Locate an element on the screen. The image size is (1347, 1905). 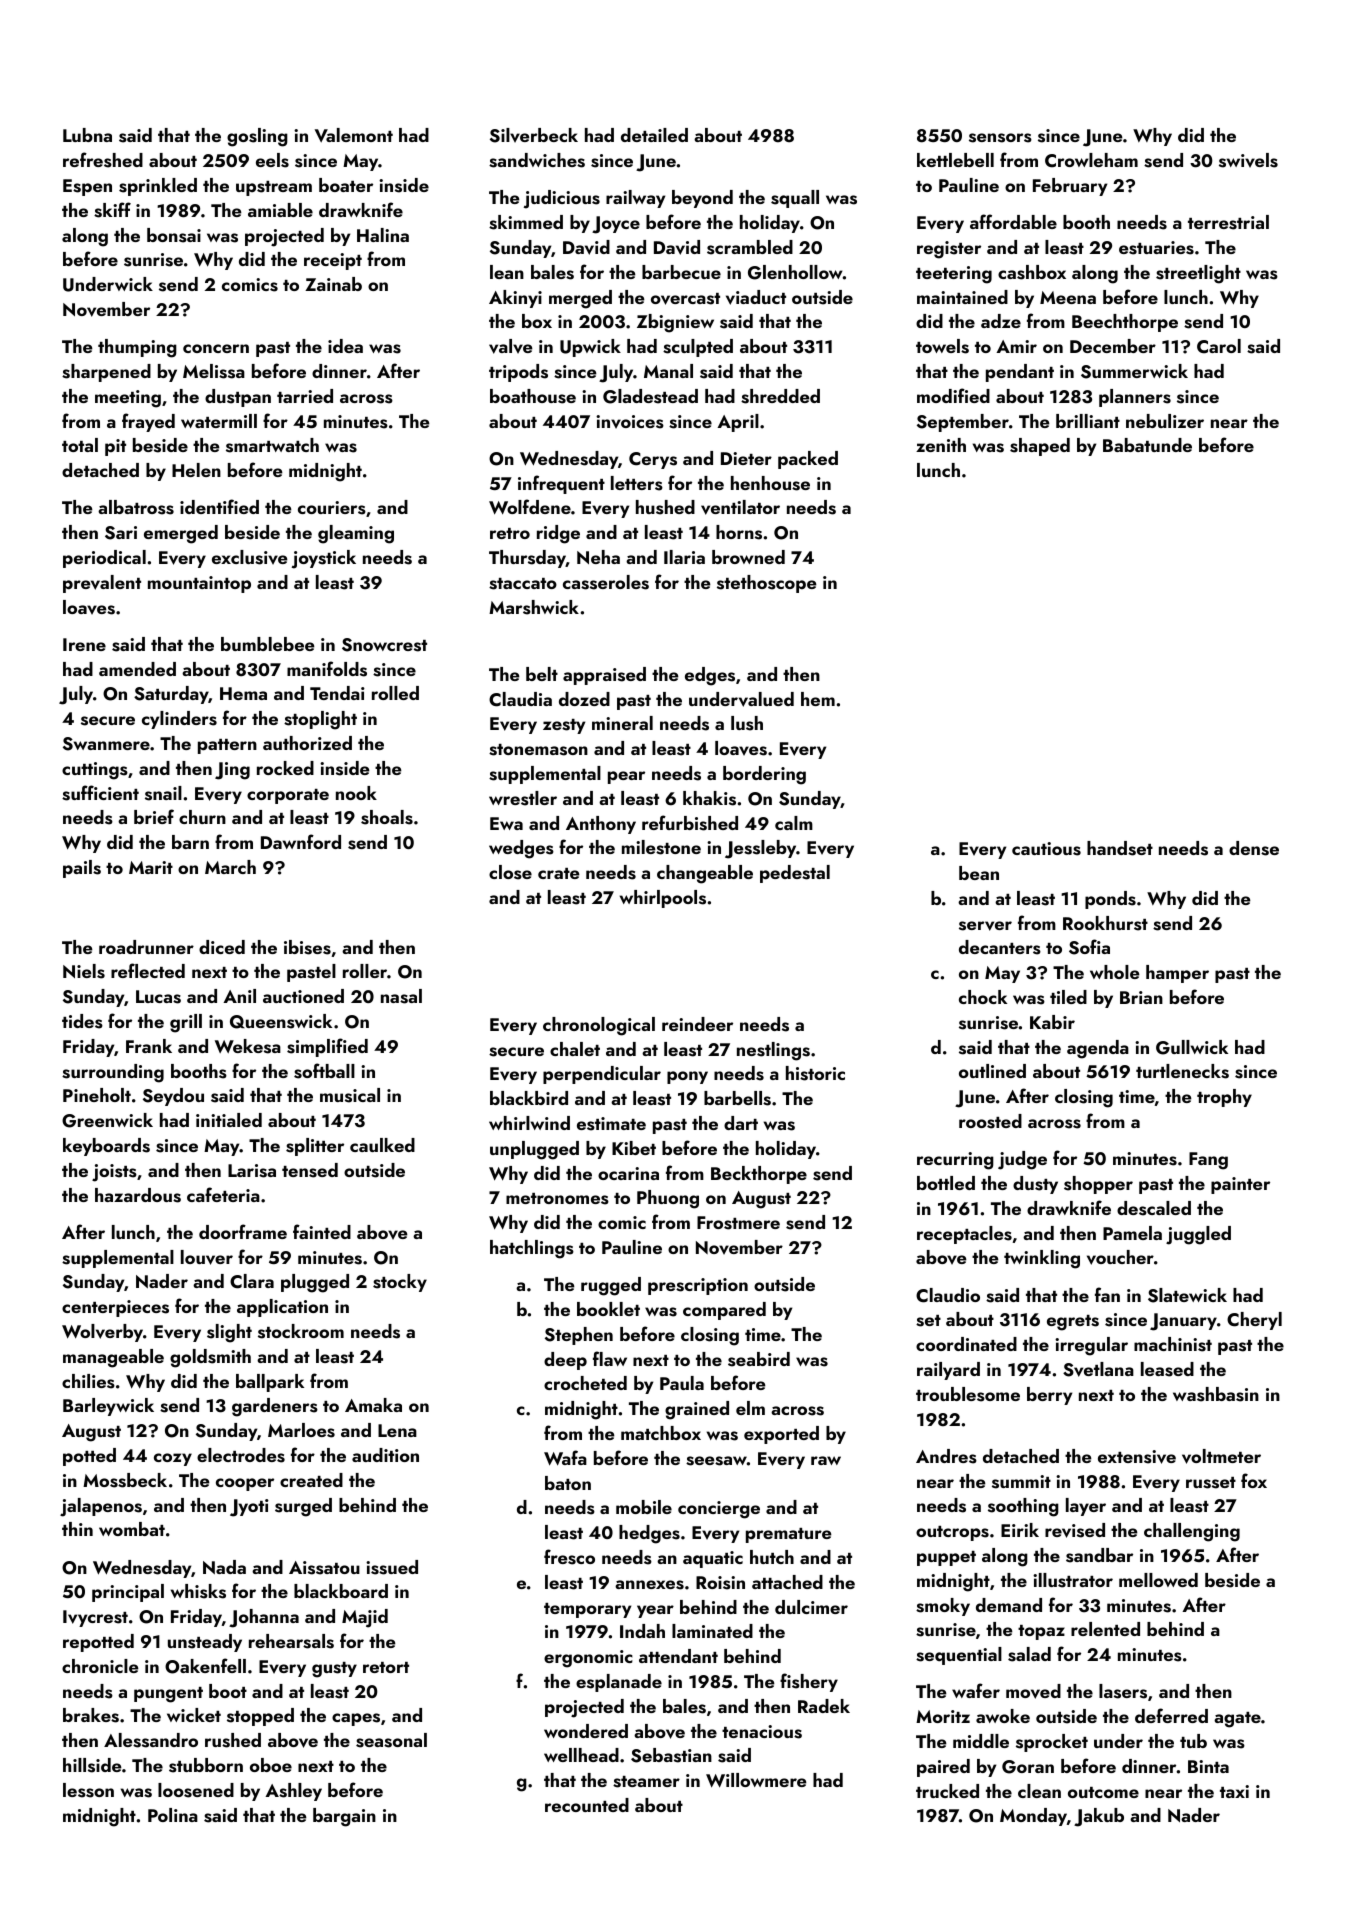
detailed is located at coordinates (654, 135).
